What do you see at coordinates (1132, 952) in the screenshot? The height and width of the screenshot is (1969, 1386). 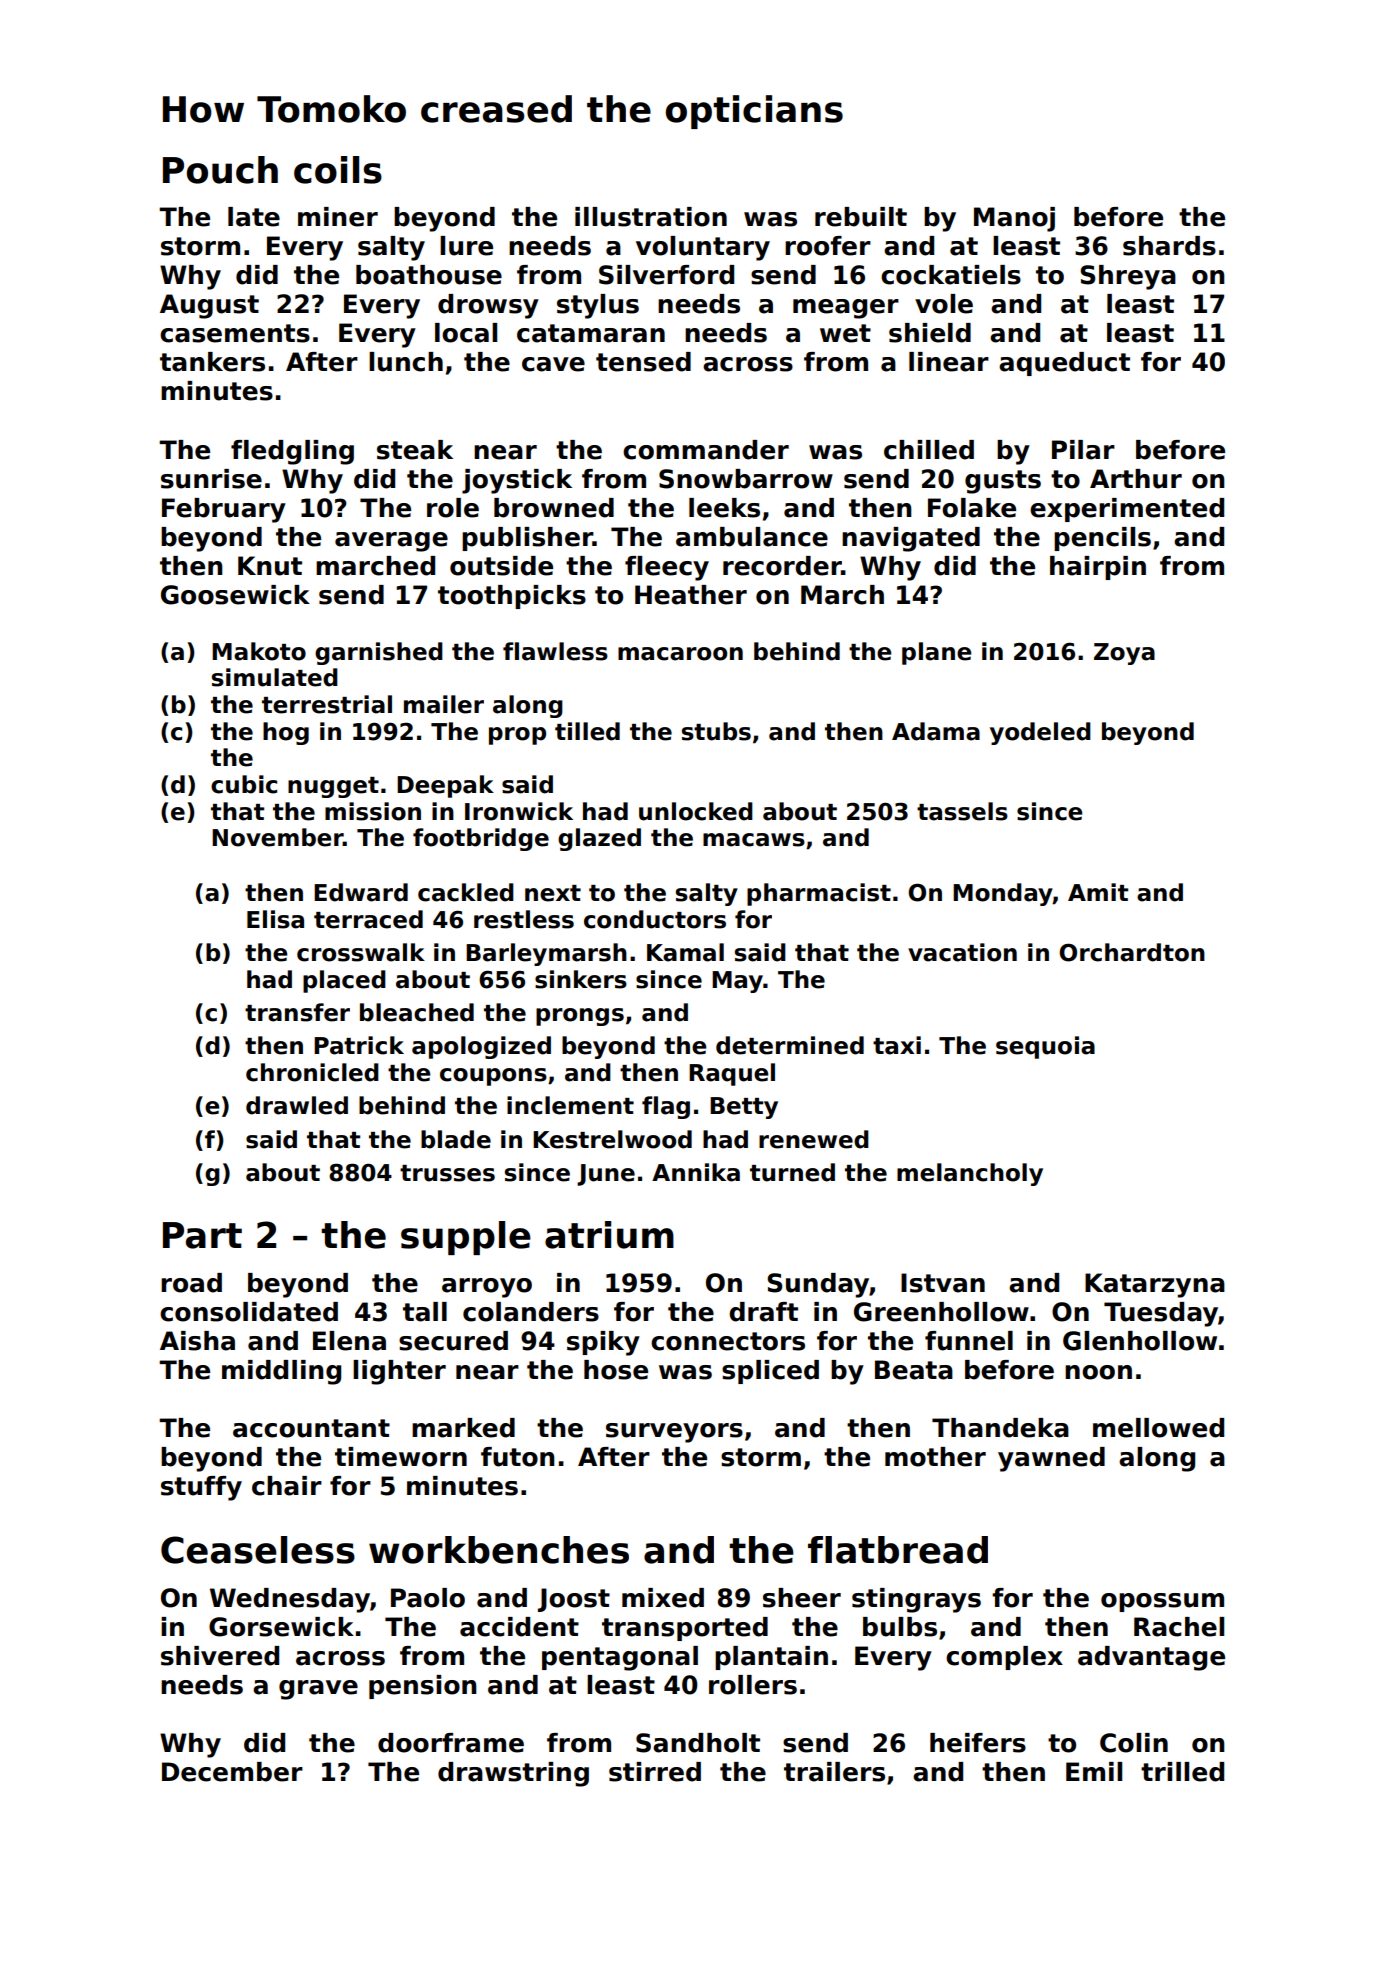 I see `Orchardton` at bounding box center [1132, 952].
